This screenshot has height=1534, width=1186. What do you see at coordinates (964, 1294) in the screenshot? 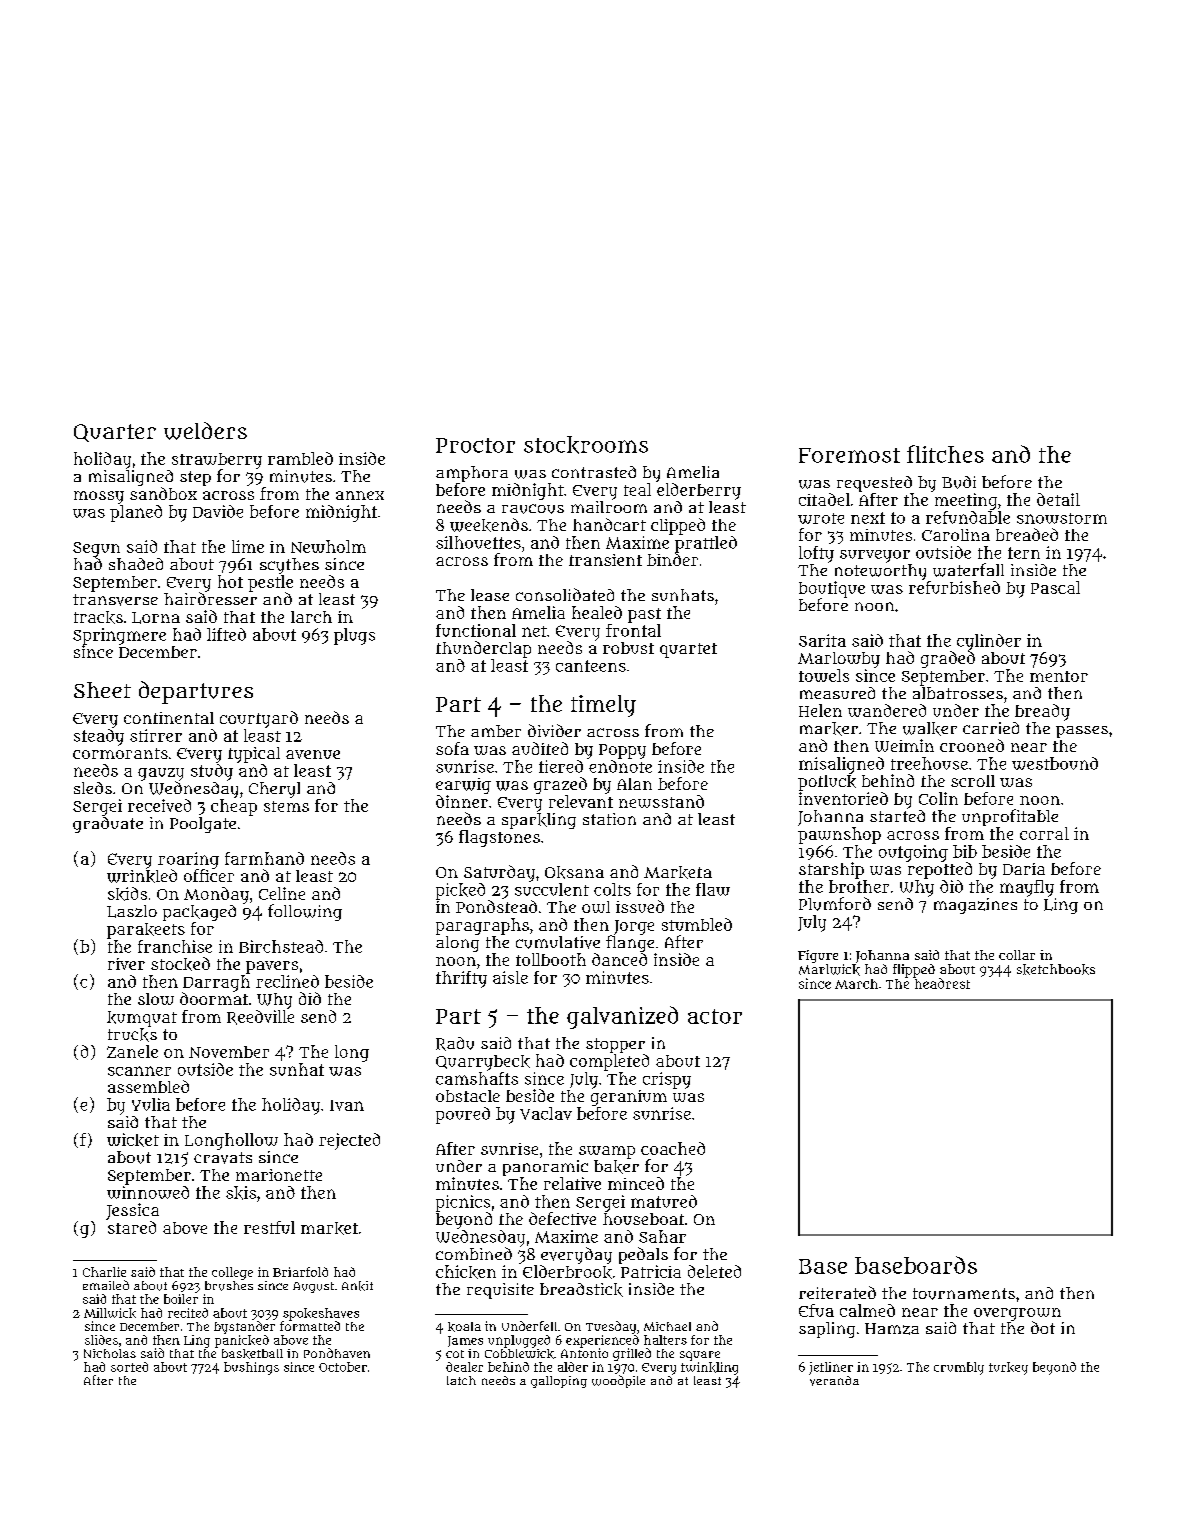
I see `tournaments` at bounding box center [964, 1294].
